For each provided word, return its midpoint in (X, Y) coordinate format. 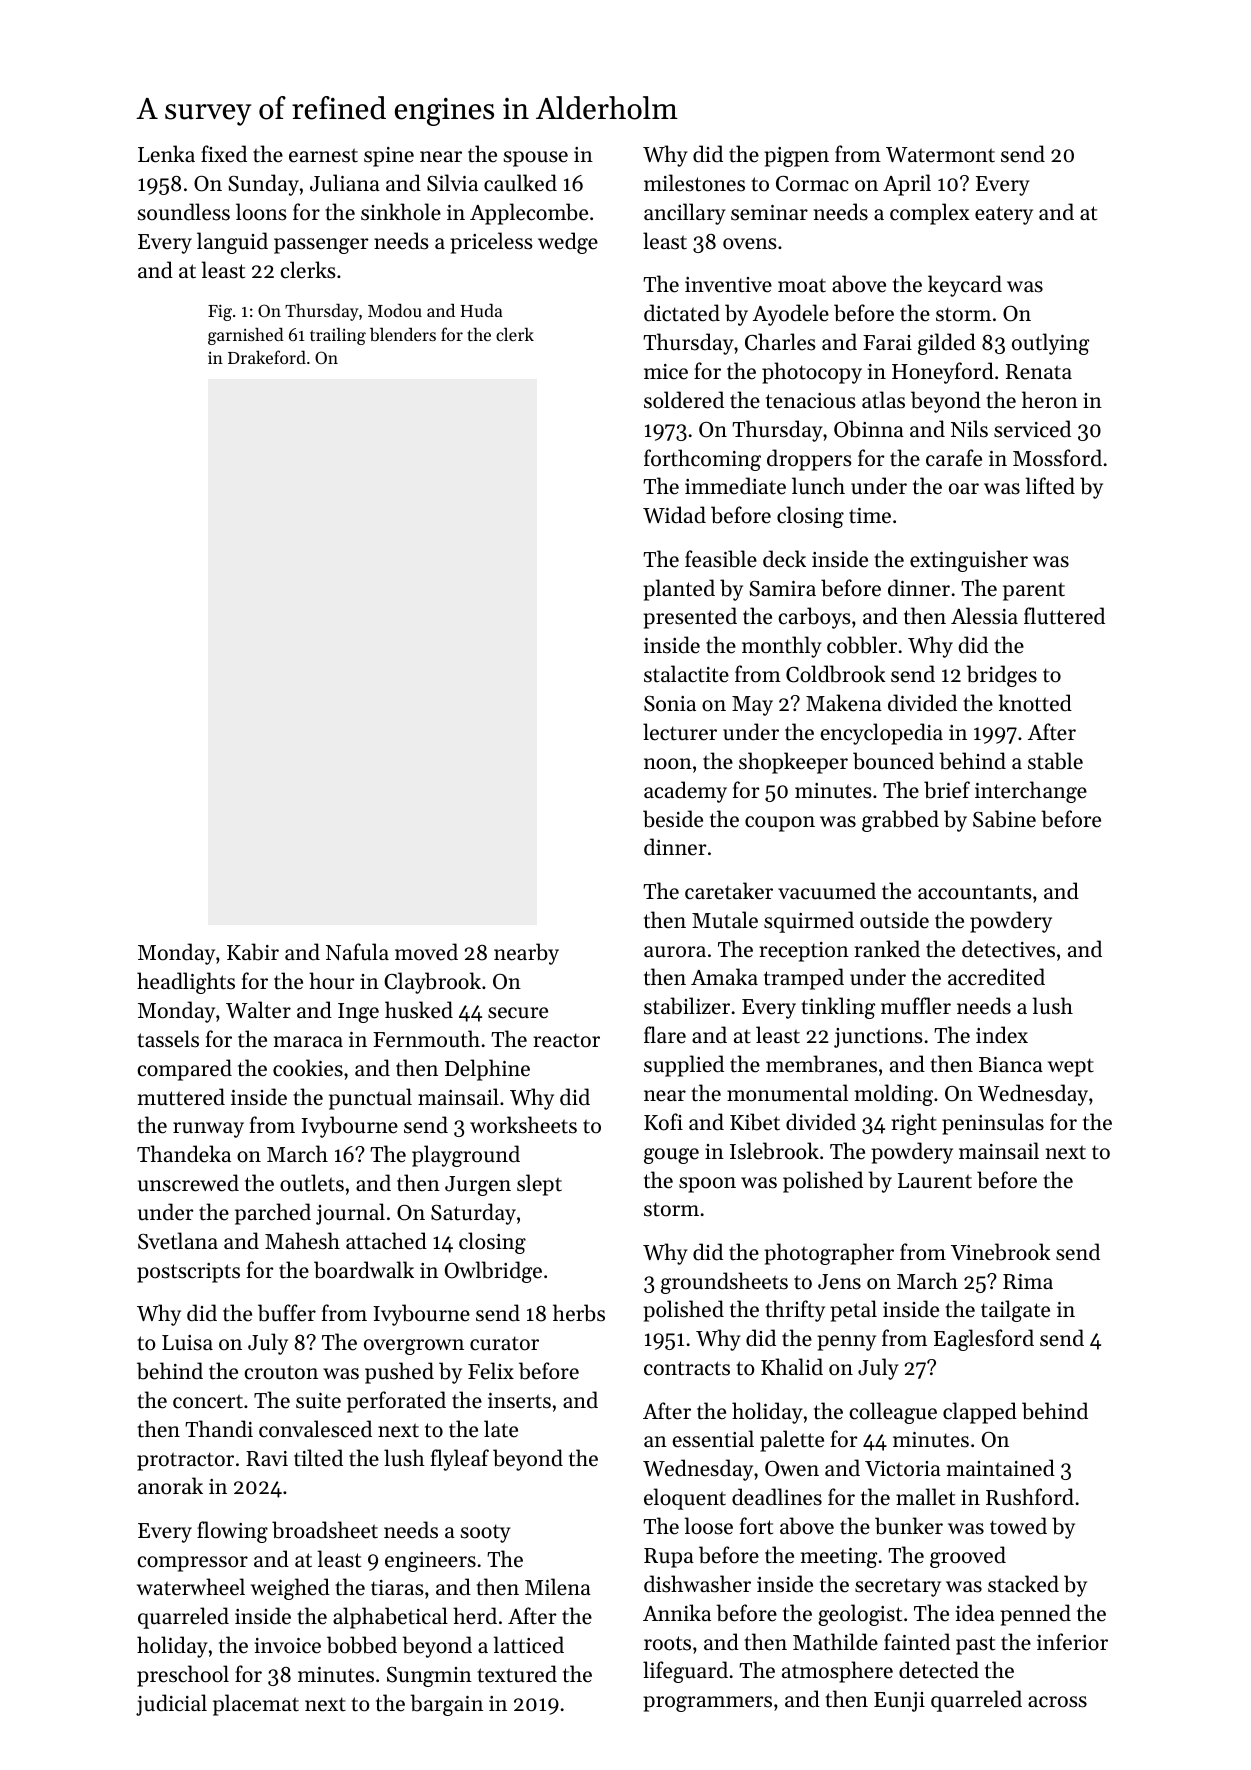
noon (668, 764)
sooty (486, 1533)
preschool (183, 1676)
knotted (1035, 703)
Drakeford (267, 357)
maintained (1001, 1468)
